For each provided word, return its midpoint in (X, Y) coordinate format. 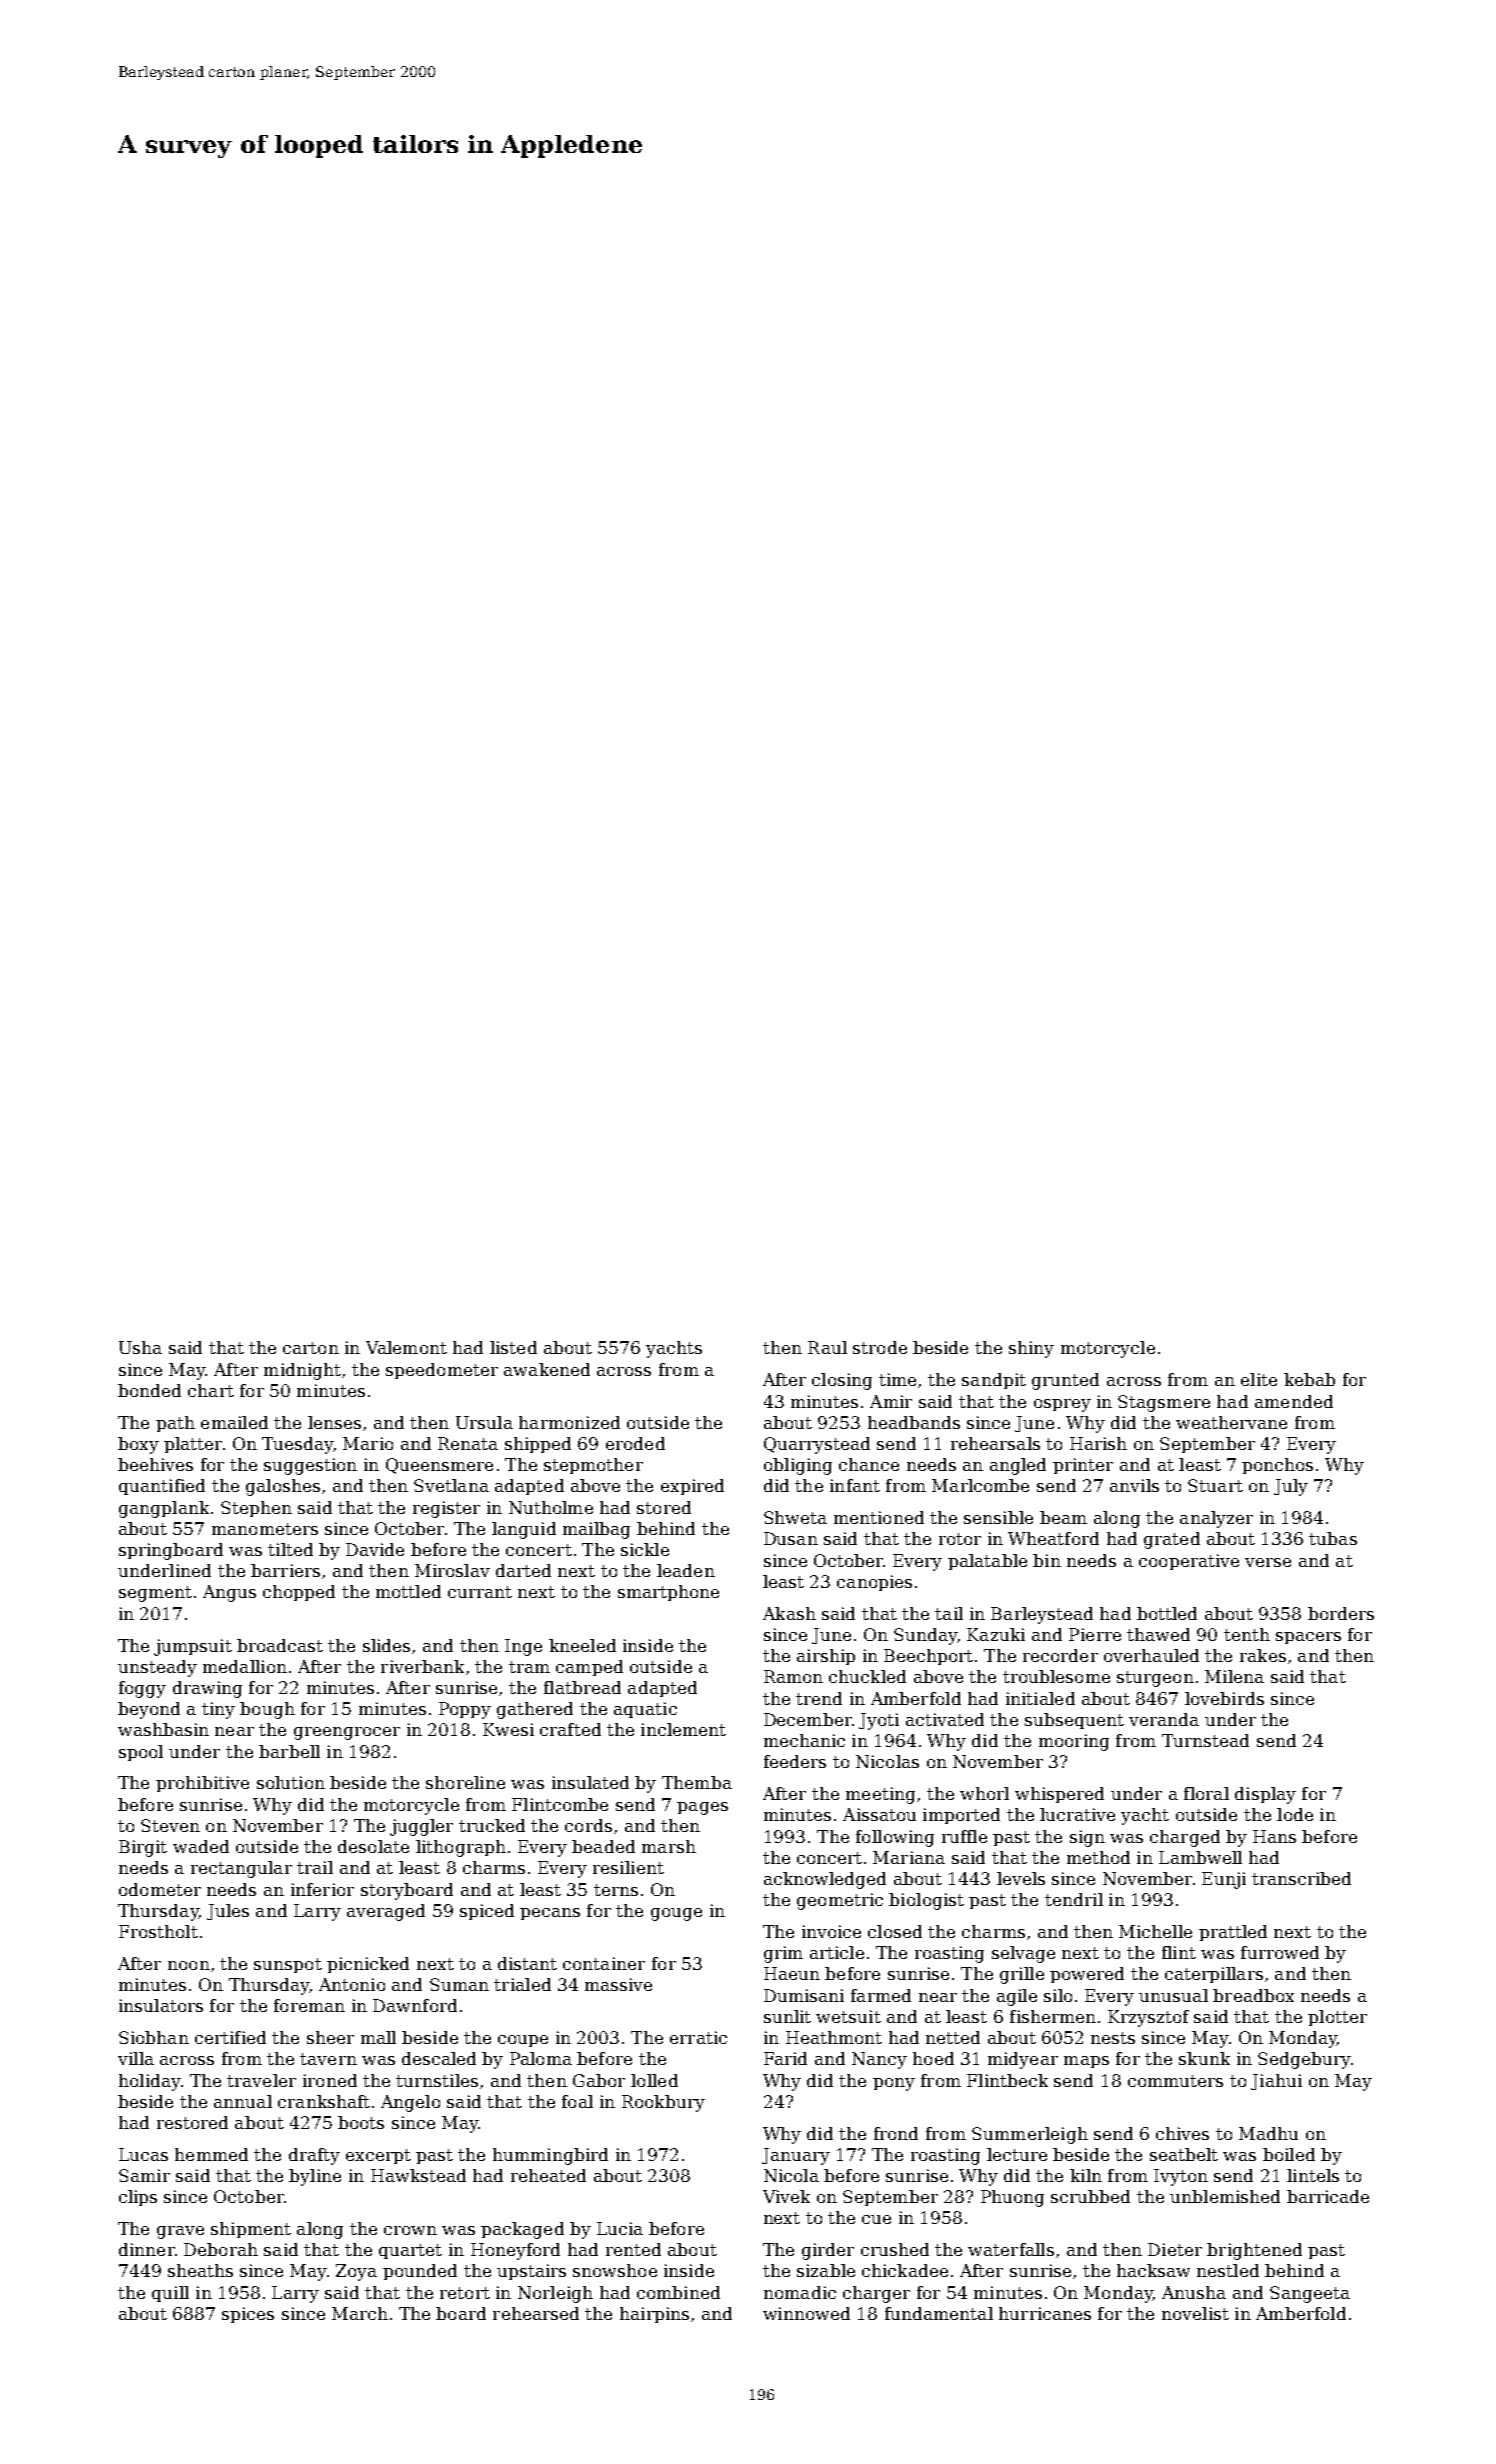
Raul (827, 1347)
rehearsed (536, 2313)
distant (527, 1963)
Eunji (1224, 1880)
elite (1259, 1379)
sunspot (288, 1965)
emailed (234, 1422)
